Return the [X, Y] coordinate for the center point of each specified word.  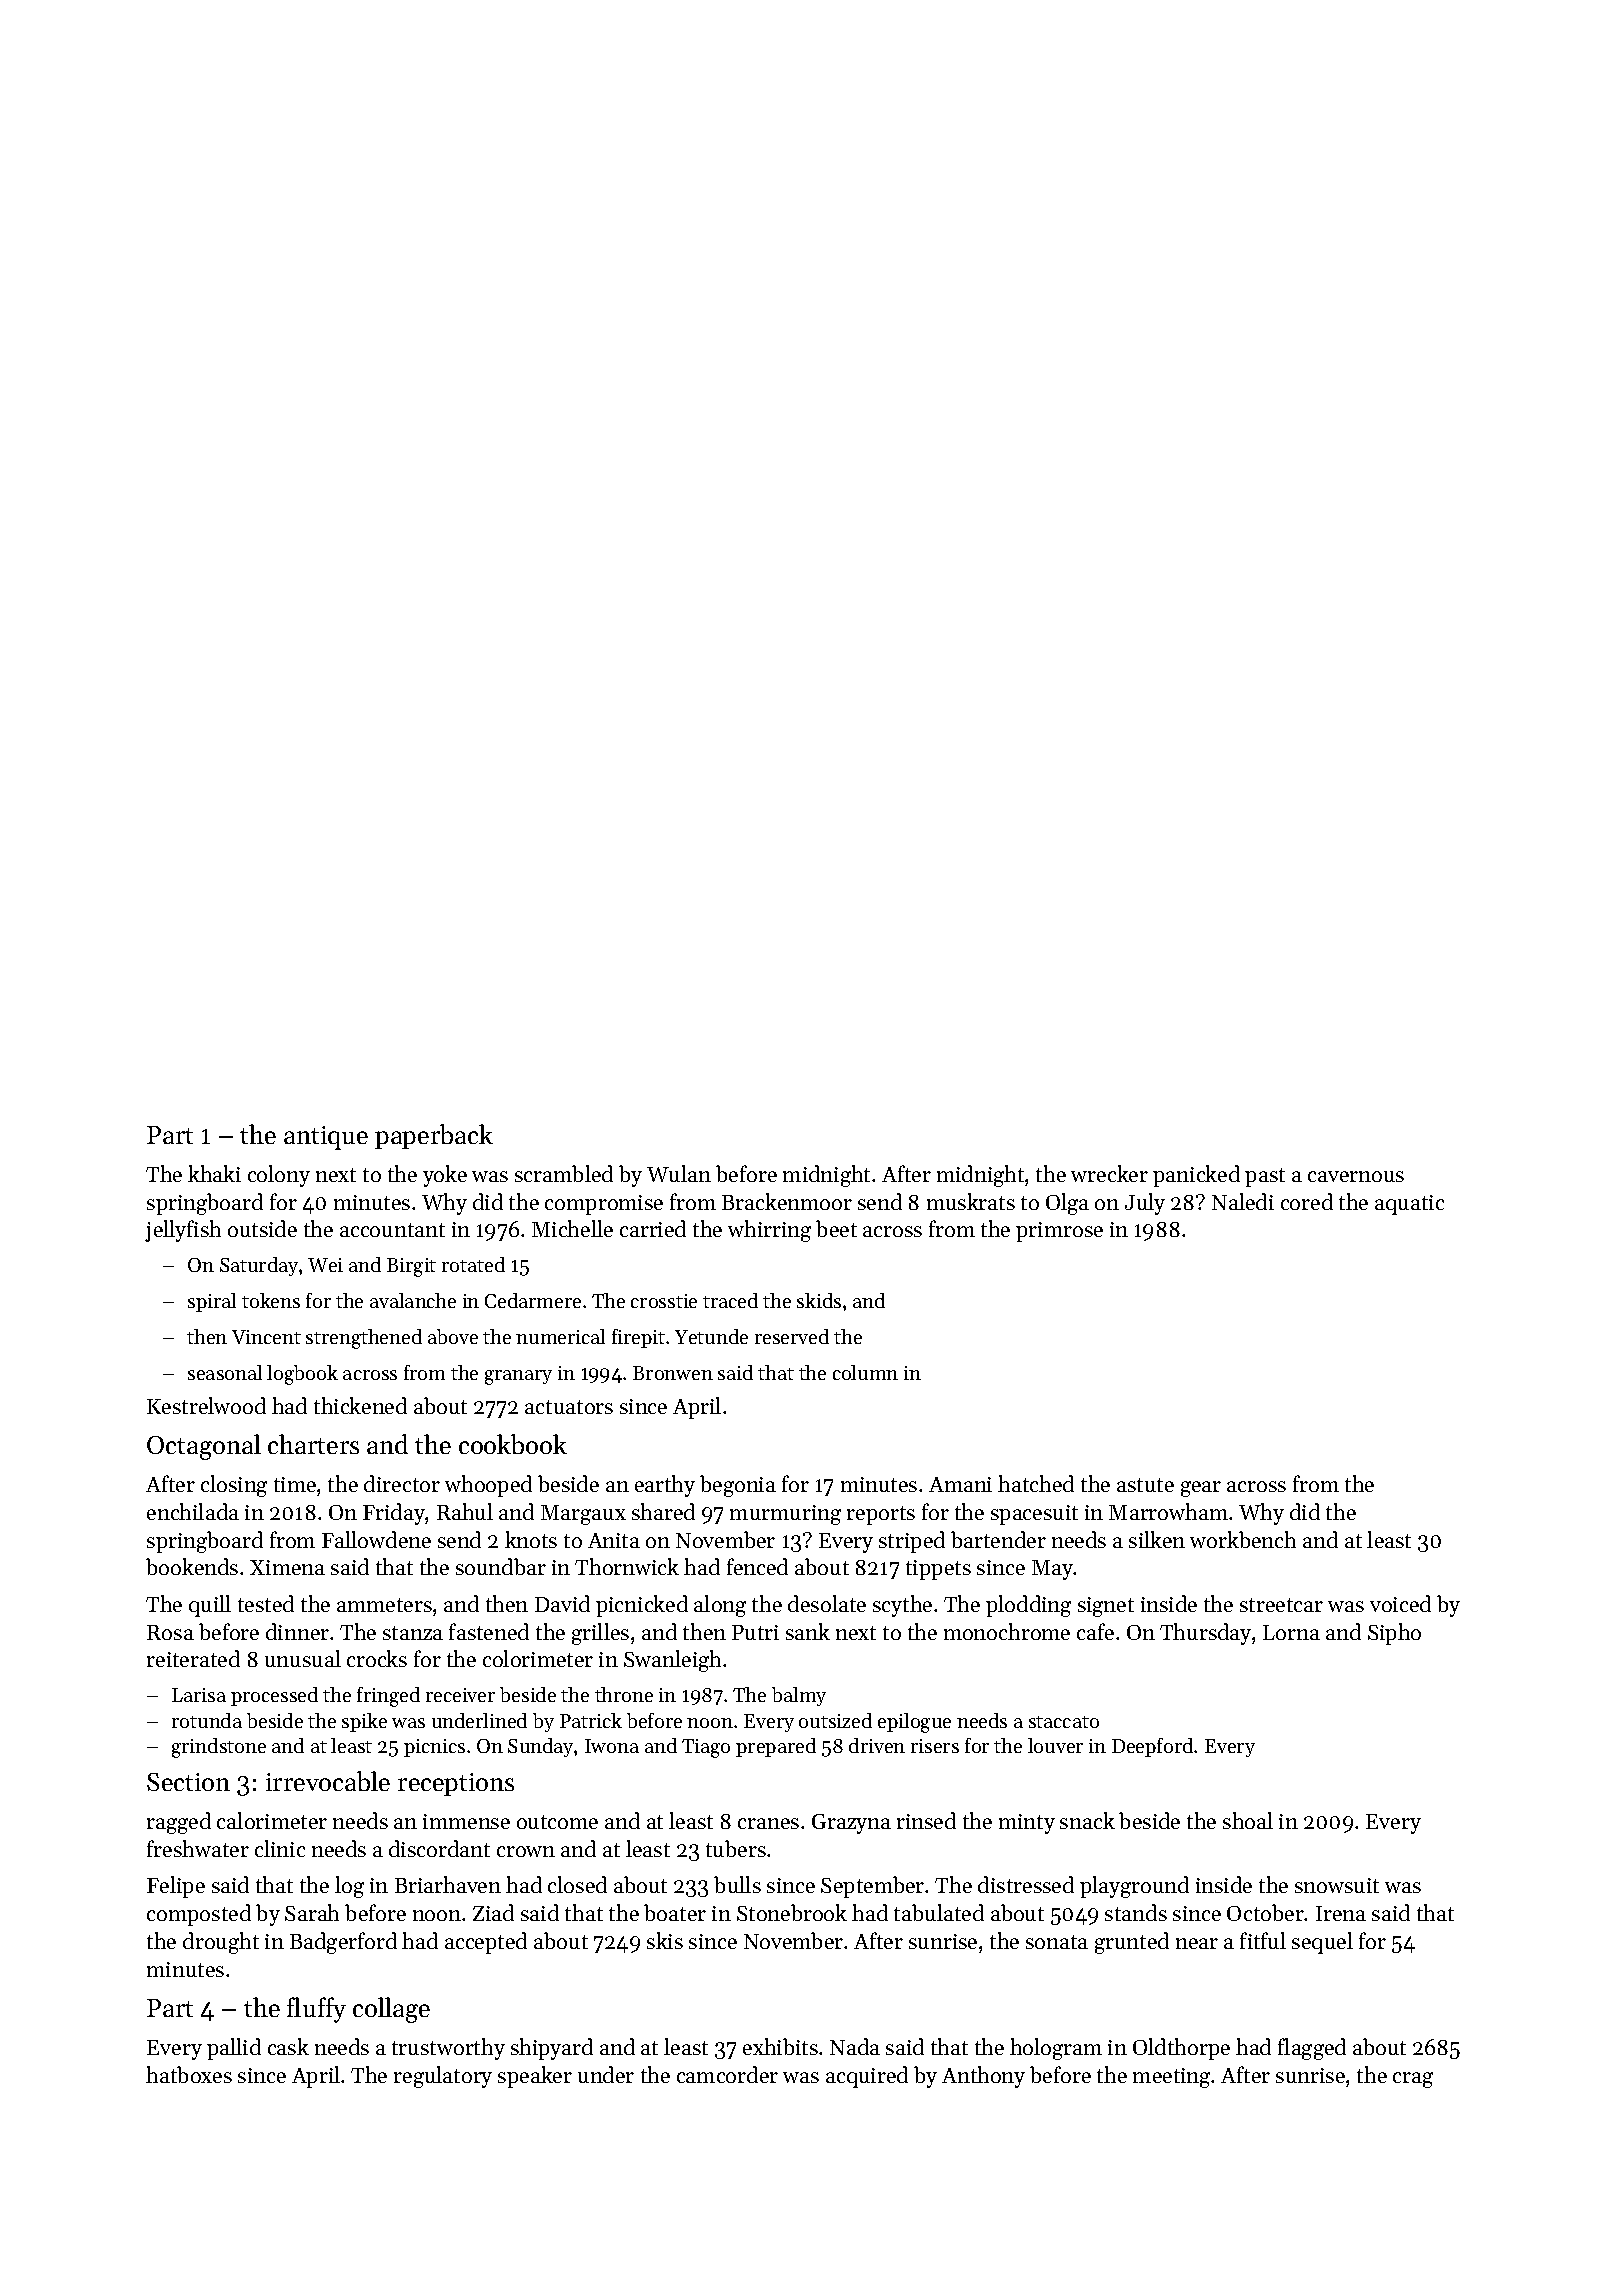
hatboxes [189, 2074]
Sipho [1394, 1634]
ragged [179, 1823]
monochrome [1007, 1631]
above [453, 1336]
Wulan [679, 1173]
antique [326, 1138]
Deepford [1152, 1747]
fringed [388, 1697]
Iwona [612, 1746]
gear [1201, 1489]
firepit [638, 1338]
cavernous [1356, 1176]
